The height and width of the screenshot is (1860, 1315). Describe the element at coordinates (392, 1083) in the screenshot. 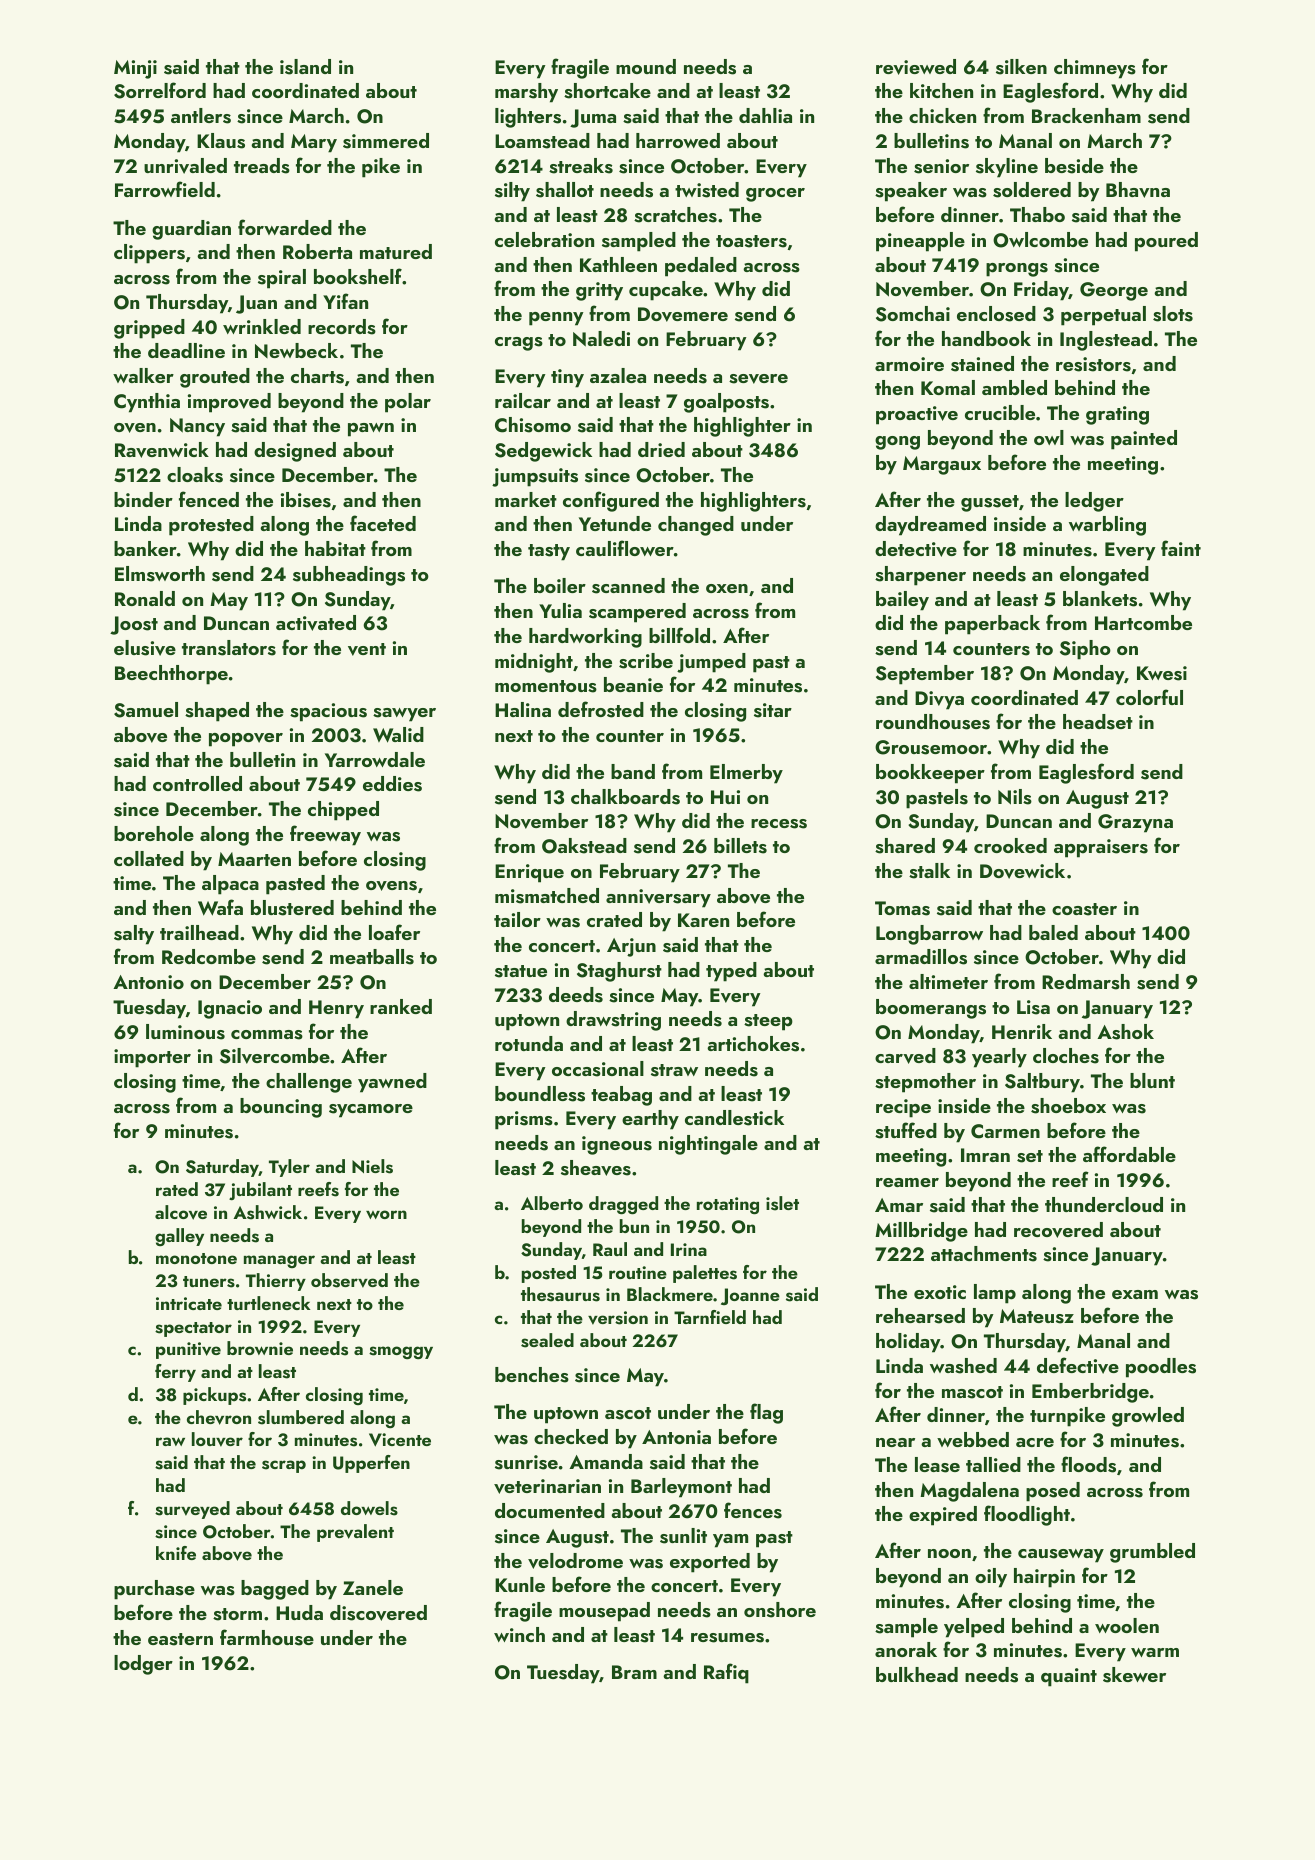

I see `yawned` at that location.
